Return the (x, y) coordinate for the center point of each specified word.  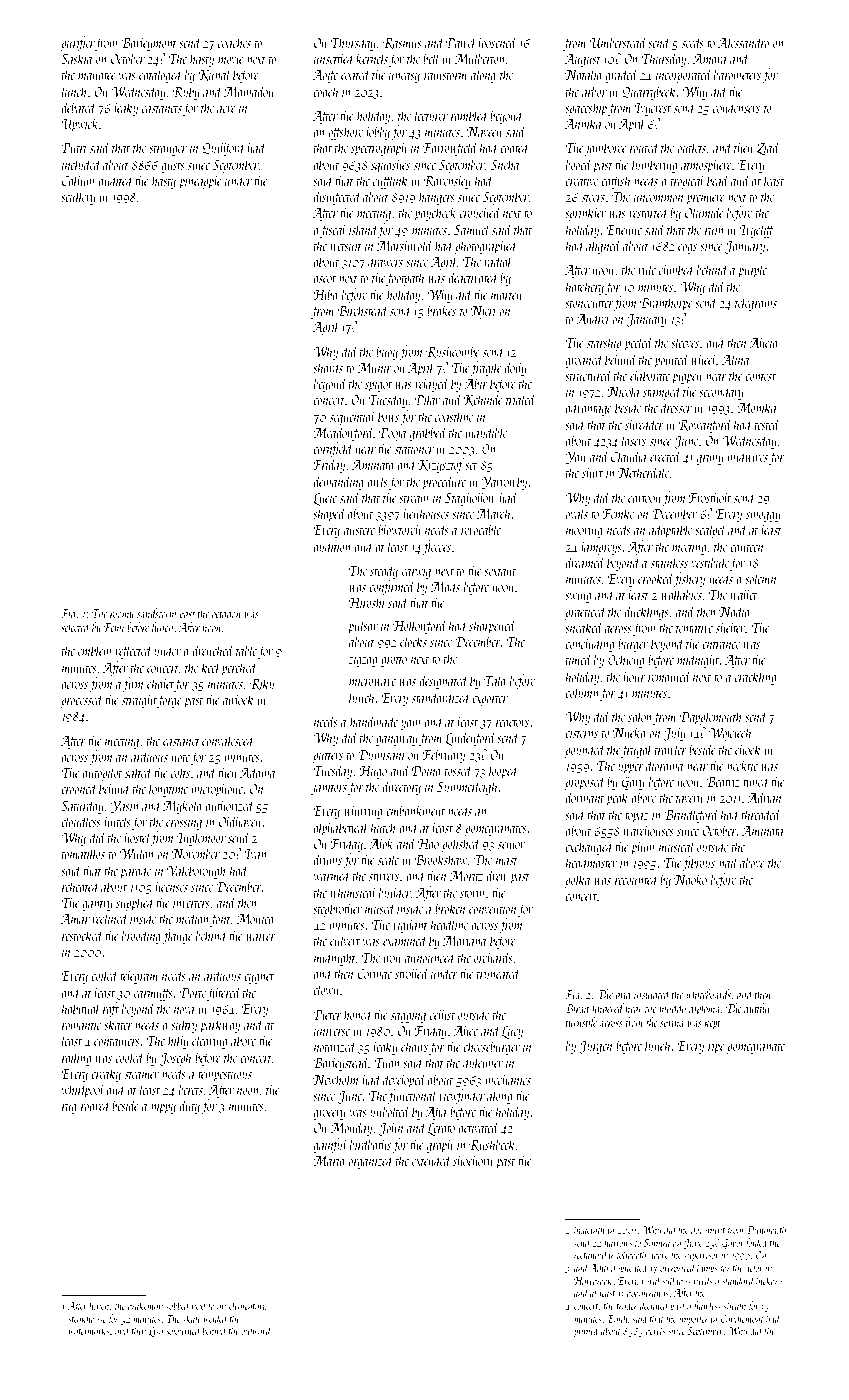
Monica (255, 919)
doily (515, 368)
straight (139, 700)
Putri (73, 148)
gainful (330, 1145)
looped (504, 771)
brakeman (145, 1305)
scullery (78, 197)
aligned (604, 246)
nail (729, 862)
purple (752, 270)
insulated (652, 994)
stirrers (384, 876)
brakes (441, 310)
